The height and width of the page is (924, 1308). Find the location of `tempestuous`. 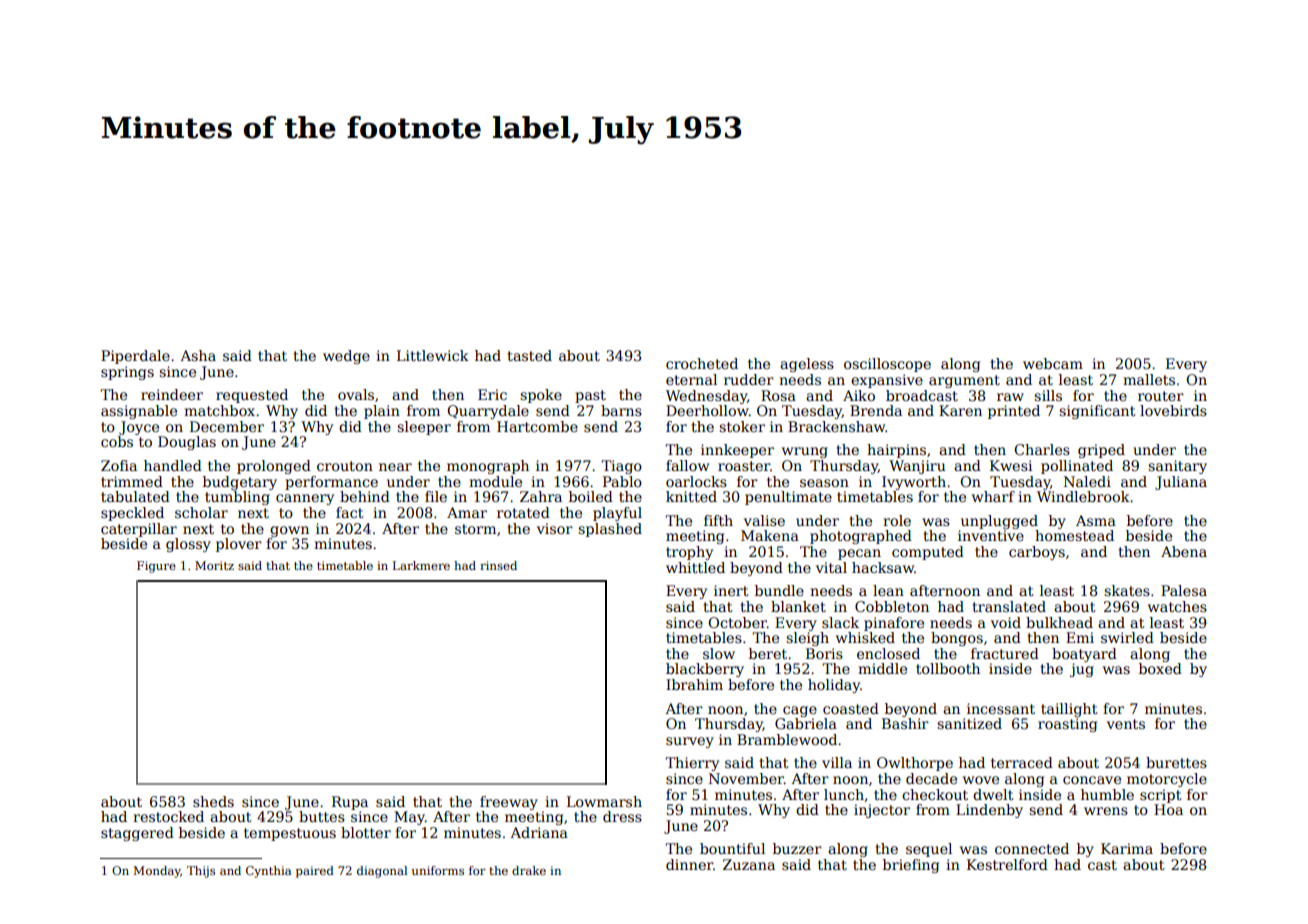

tempestuous is located at coordinates (290, 834).
